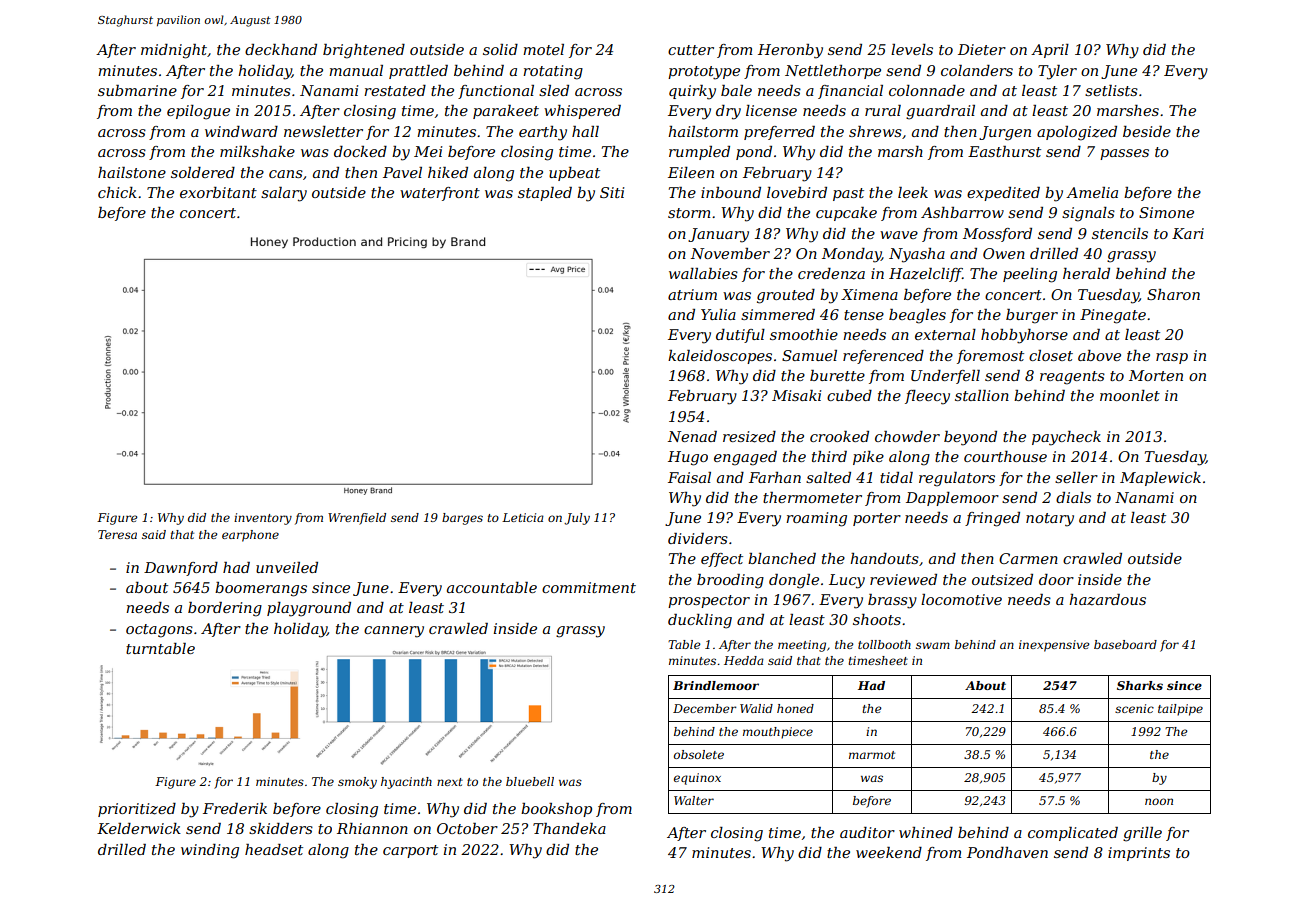  Describe the element at coordinates (889, 852) in the page. I see `weekend` at that location.
